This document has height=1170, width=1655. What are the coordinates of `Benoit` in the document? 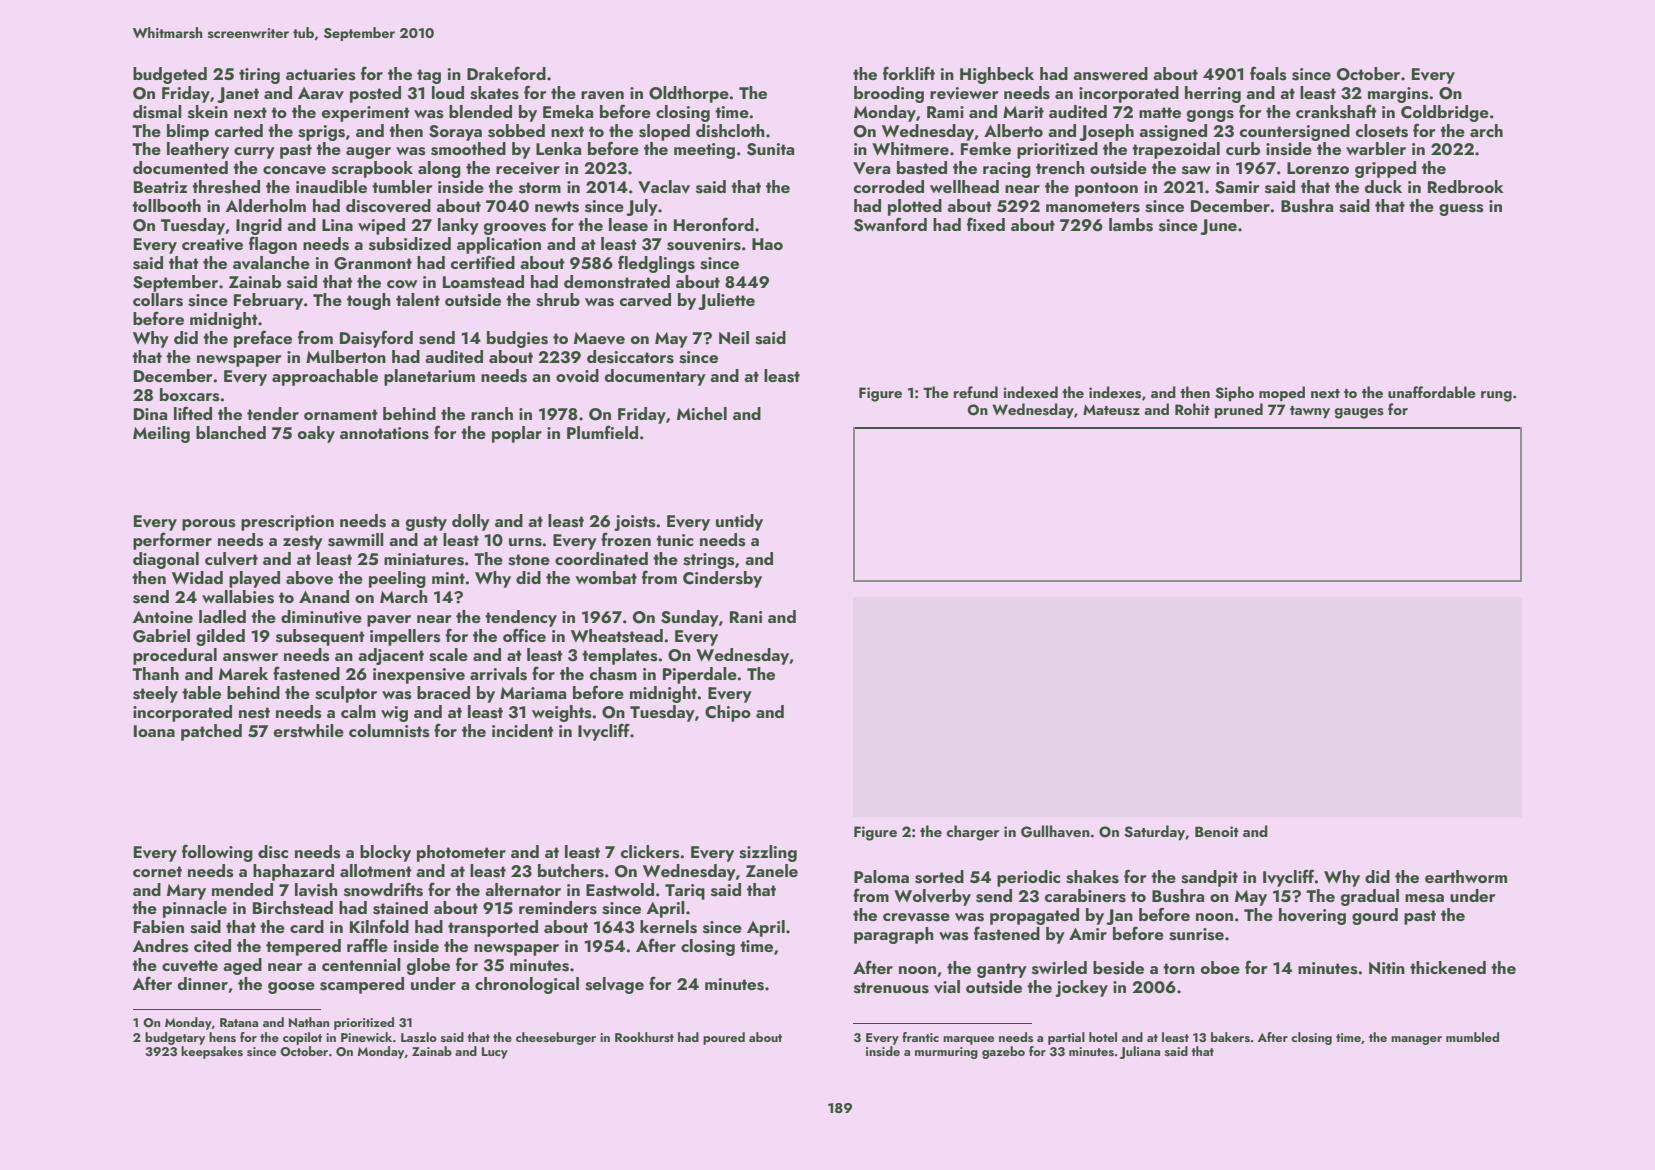 It's located at (1217, 831).
